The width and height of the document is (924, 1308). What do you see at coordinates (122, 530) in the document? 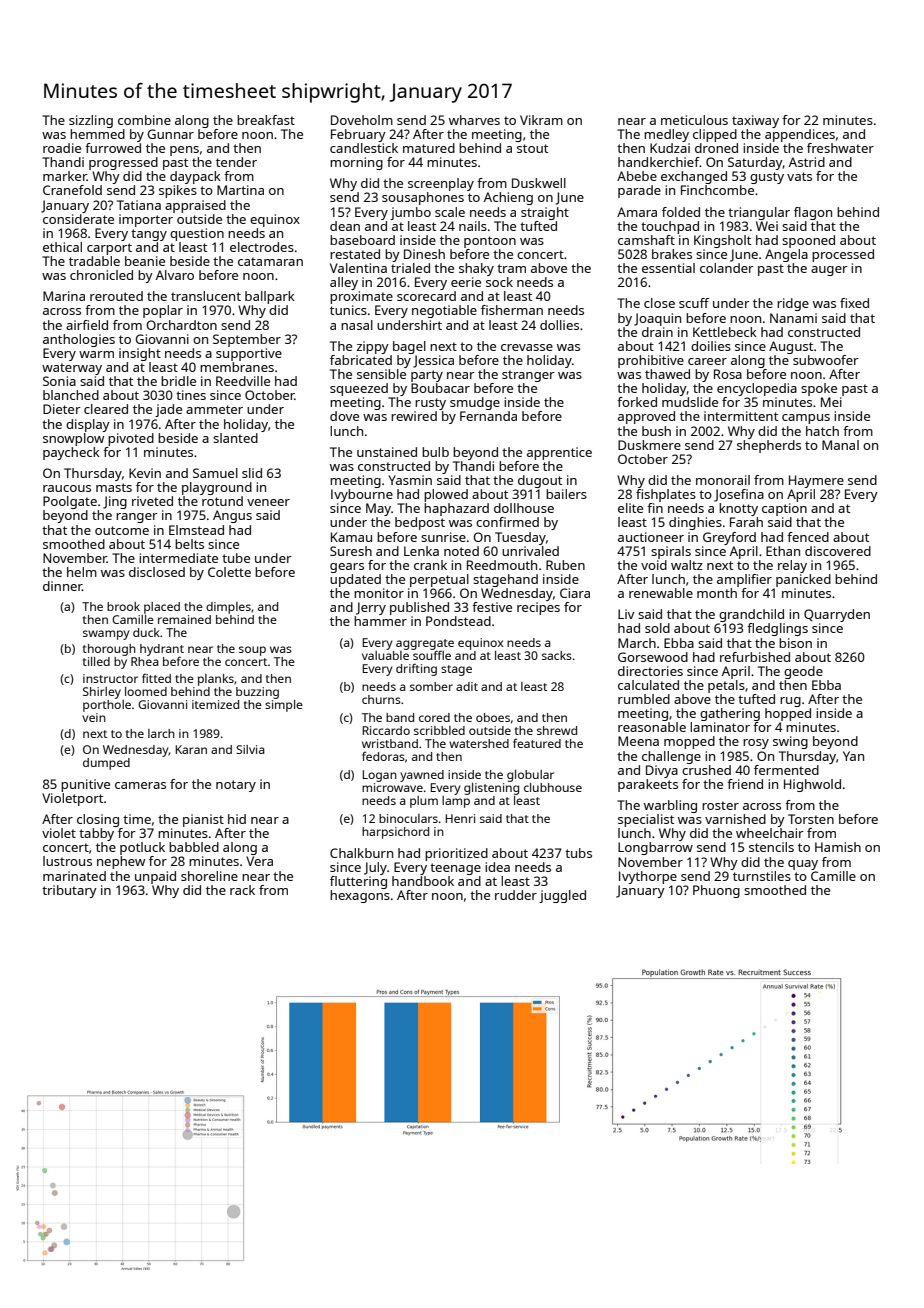
I see `outcome` at bounding box center [122, 530].
